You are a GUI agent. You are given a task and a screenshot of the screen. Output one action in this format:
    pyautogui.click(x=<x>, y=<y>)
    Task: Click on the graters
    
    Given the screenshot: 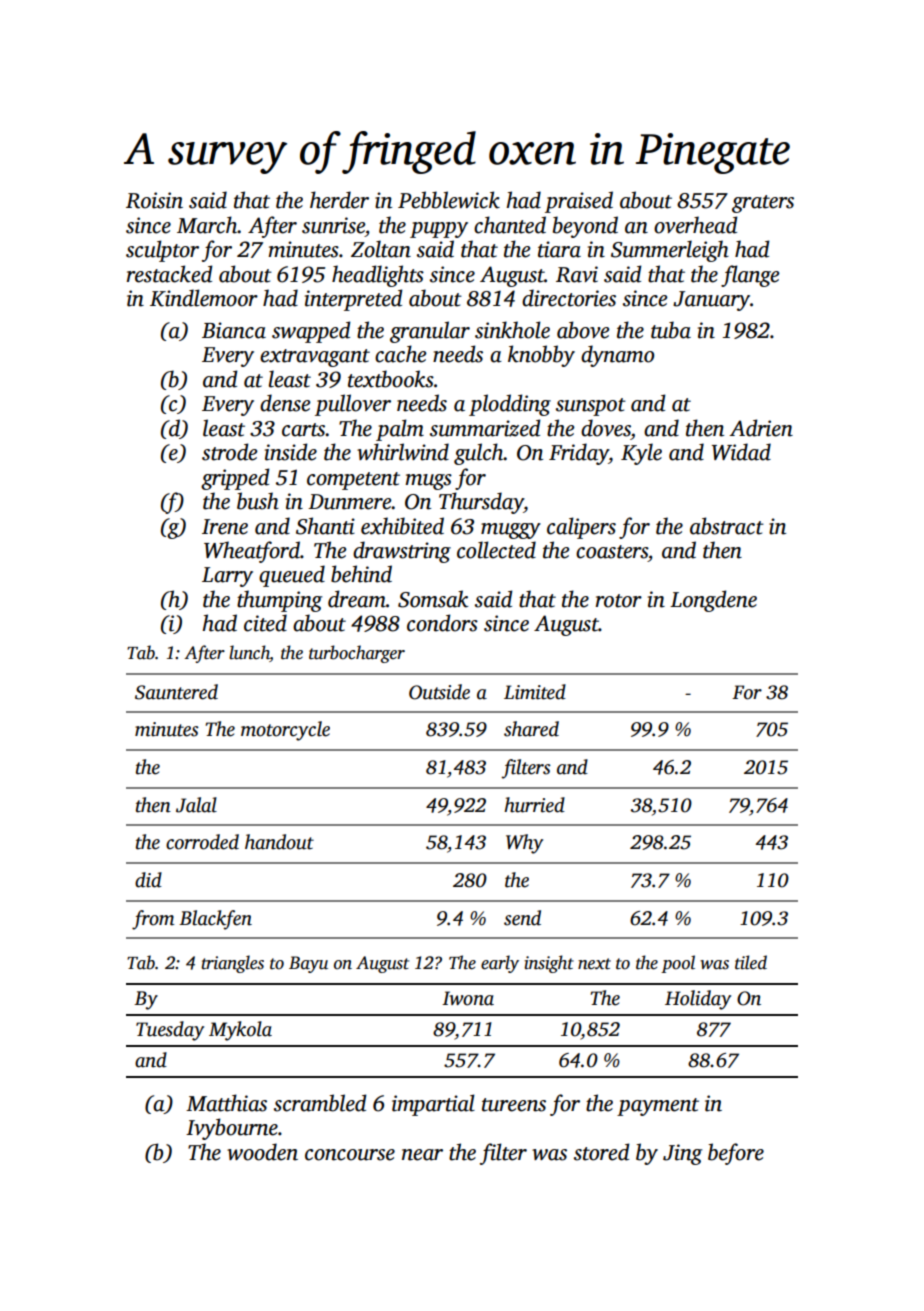 What is the action you would take?
    pyautogui.click(x=763, y=204)
